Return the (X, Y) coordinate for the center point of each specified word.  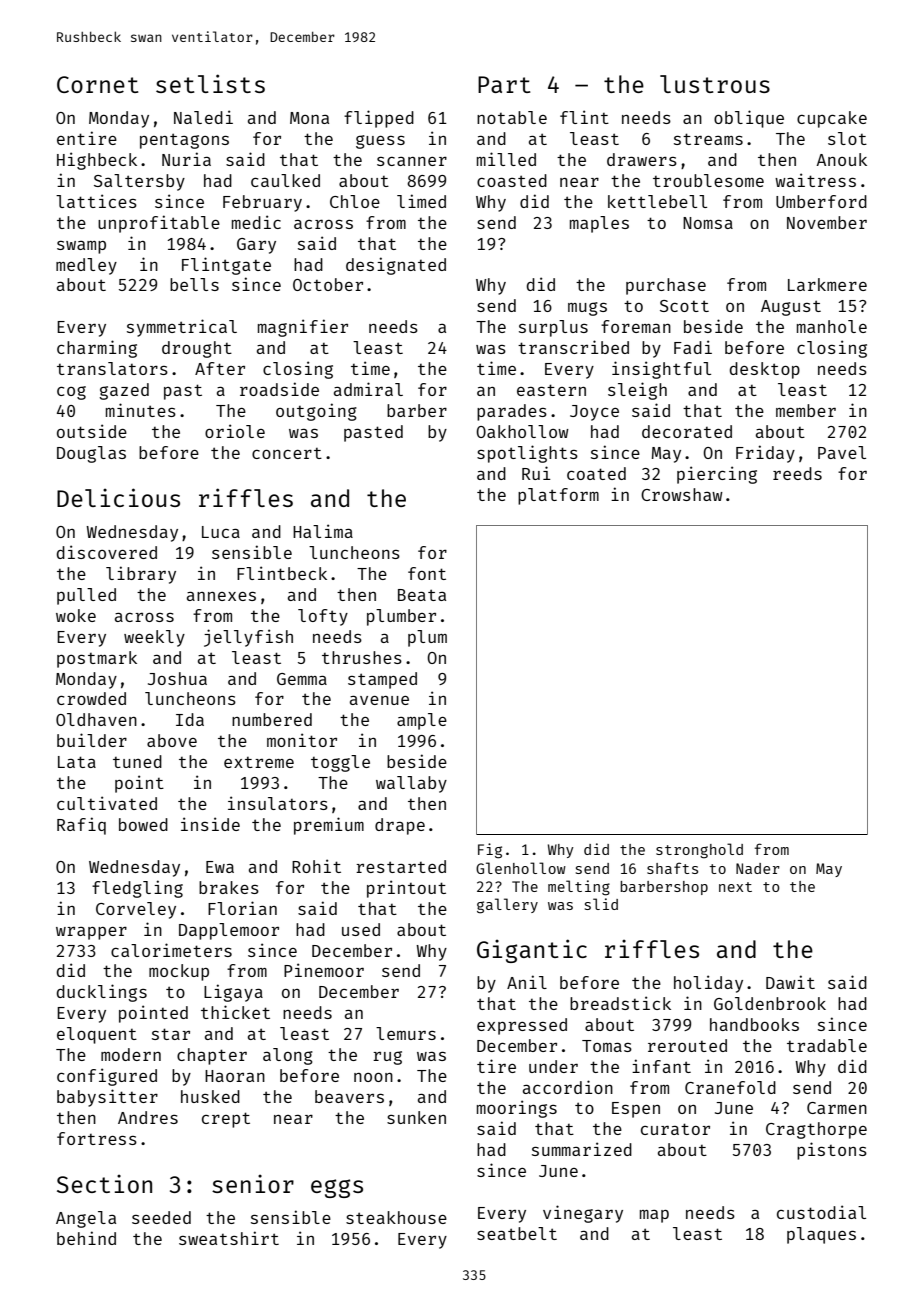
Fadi (693, 347)
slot (847, 138)
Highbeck (97, 161)
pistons (832, 1151)
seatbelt (517, 1233)
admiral (368, 389)
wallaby (411, 784)
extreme (259, 762)
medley (86, 266)
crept (226, 1120)
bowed (143, 824)
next (735, 887)
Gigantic (532, 951)
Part (504, 84)
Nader (758, 868)
